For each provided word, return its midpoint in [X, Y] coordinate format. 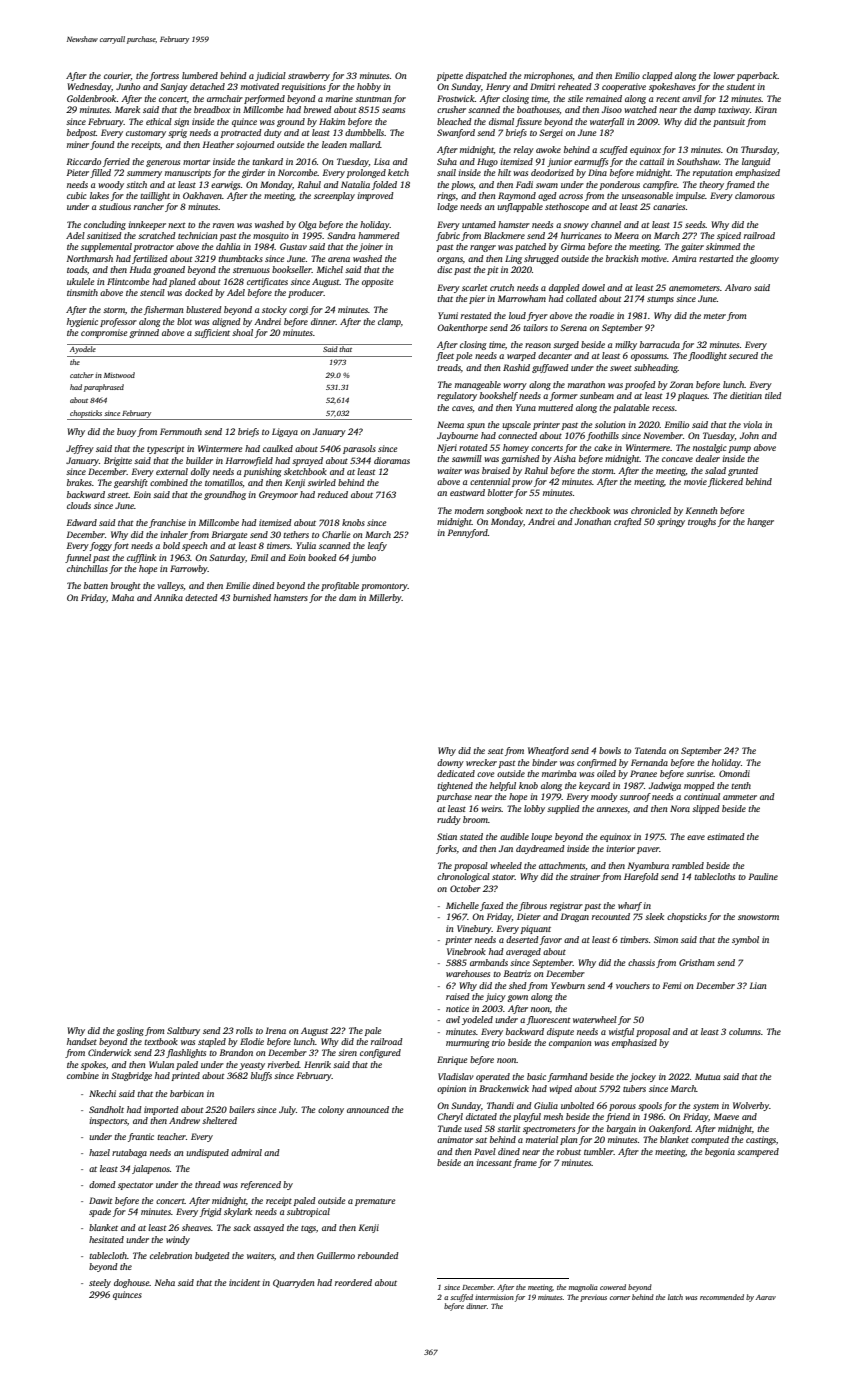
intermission [494, 1297]
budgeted [212, 1256]
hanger [760, 522]
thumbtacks [240, 258]
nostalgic [709, 448]
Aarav [766, 1297]
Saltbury [183, 1031]
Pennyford [468, 533]
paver [648, 850]
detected [201, 597]
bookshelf [499, 396]
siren [347, 1052]
